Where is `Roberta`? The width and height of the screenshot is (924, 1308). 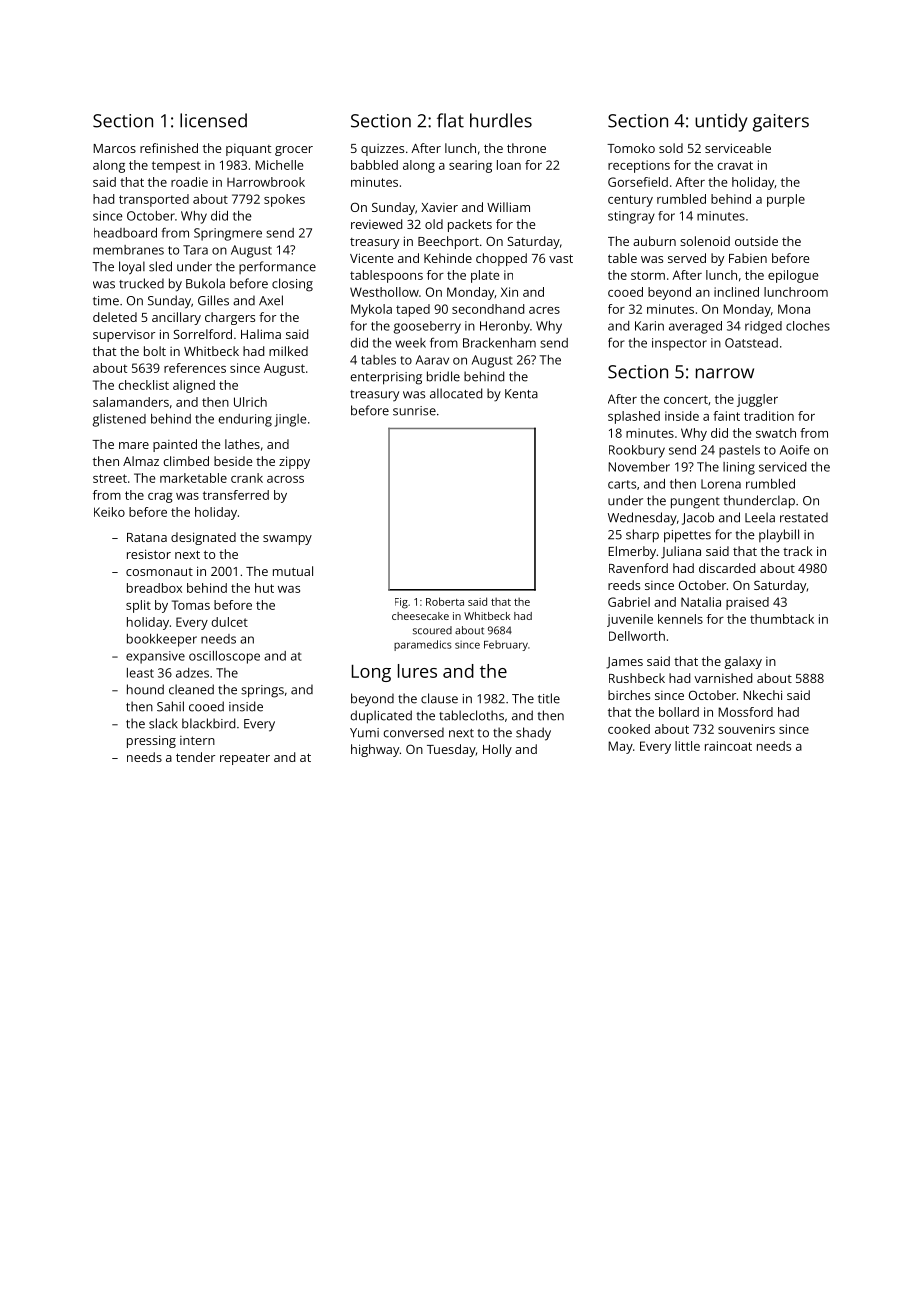
Roberta is located at coordinates (445, 601).
